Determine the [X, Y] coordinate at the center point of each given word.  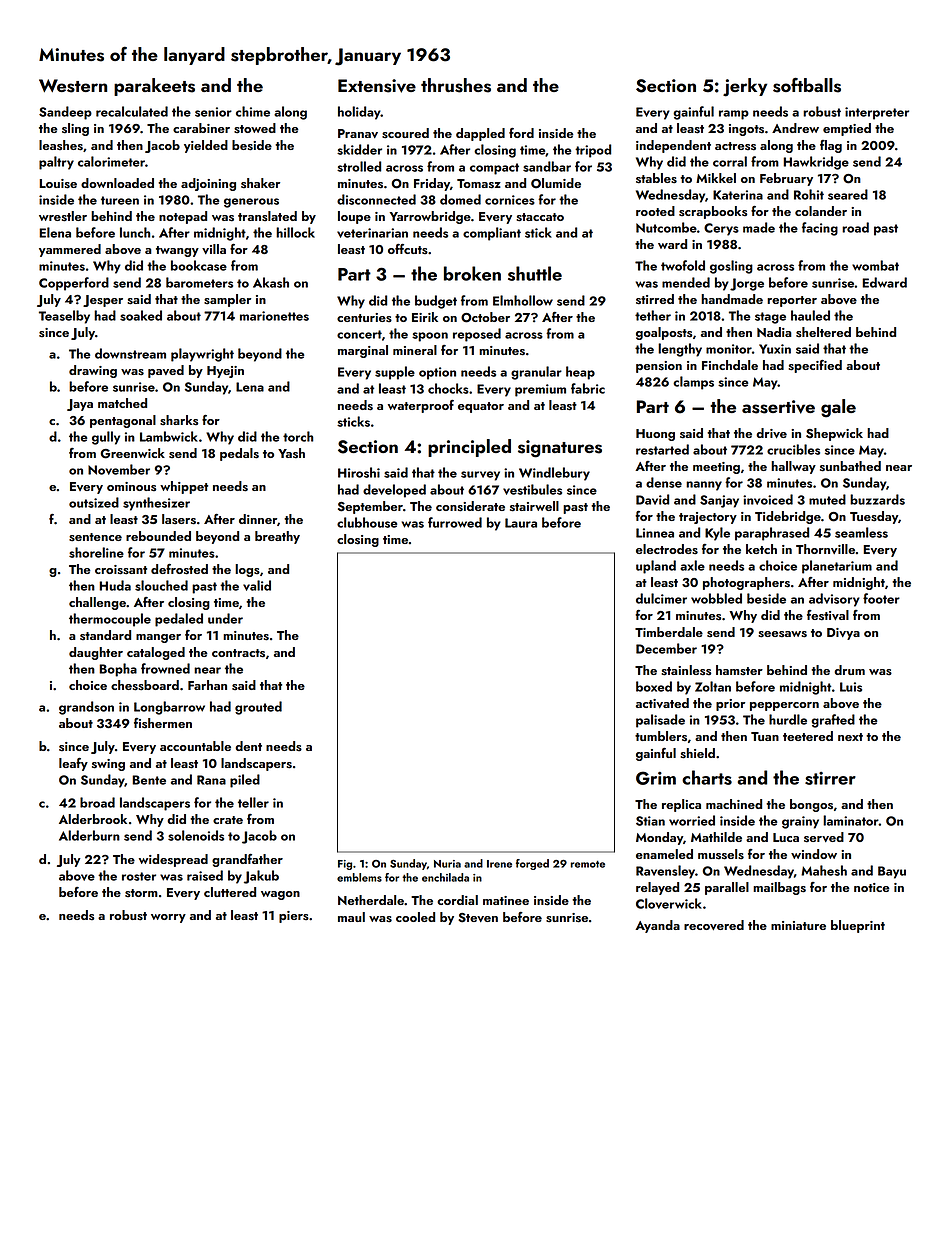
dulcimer [661, 598]
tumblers [661, 736]
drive [771, 433]
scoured [405, 133]
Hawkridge [816, 163]
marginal [363, 351]
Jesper [103, 301]
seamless [861, 532]
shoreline [96, 552]
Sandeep [65, 113]
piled [245, 781]
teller [253, 802]
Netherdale [371, 900]
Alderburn [89, 835]
